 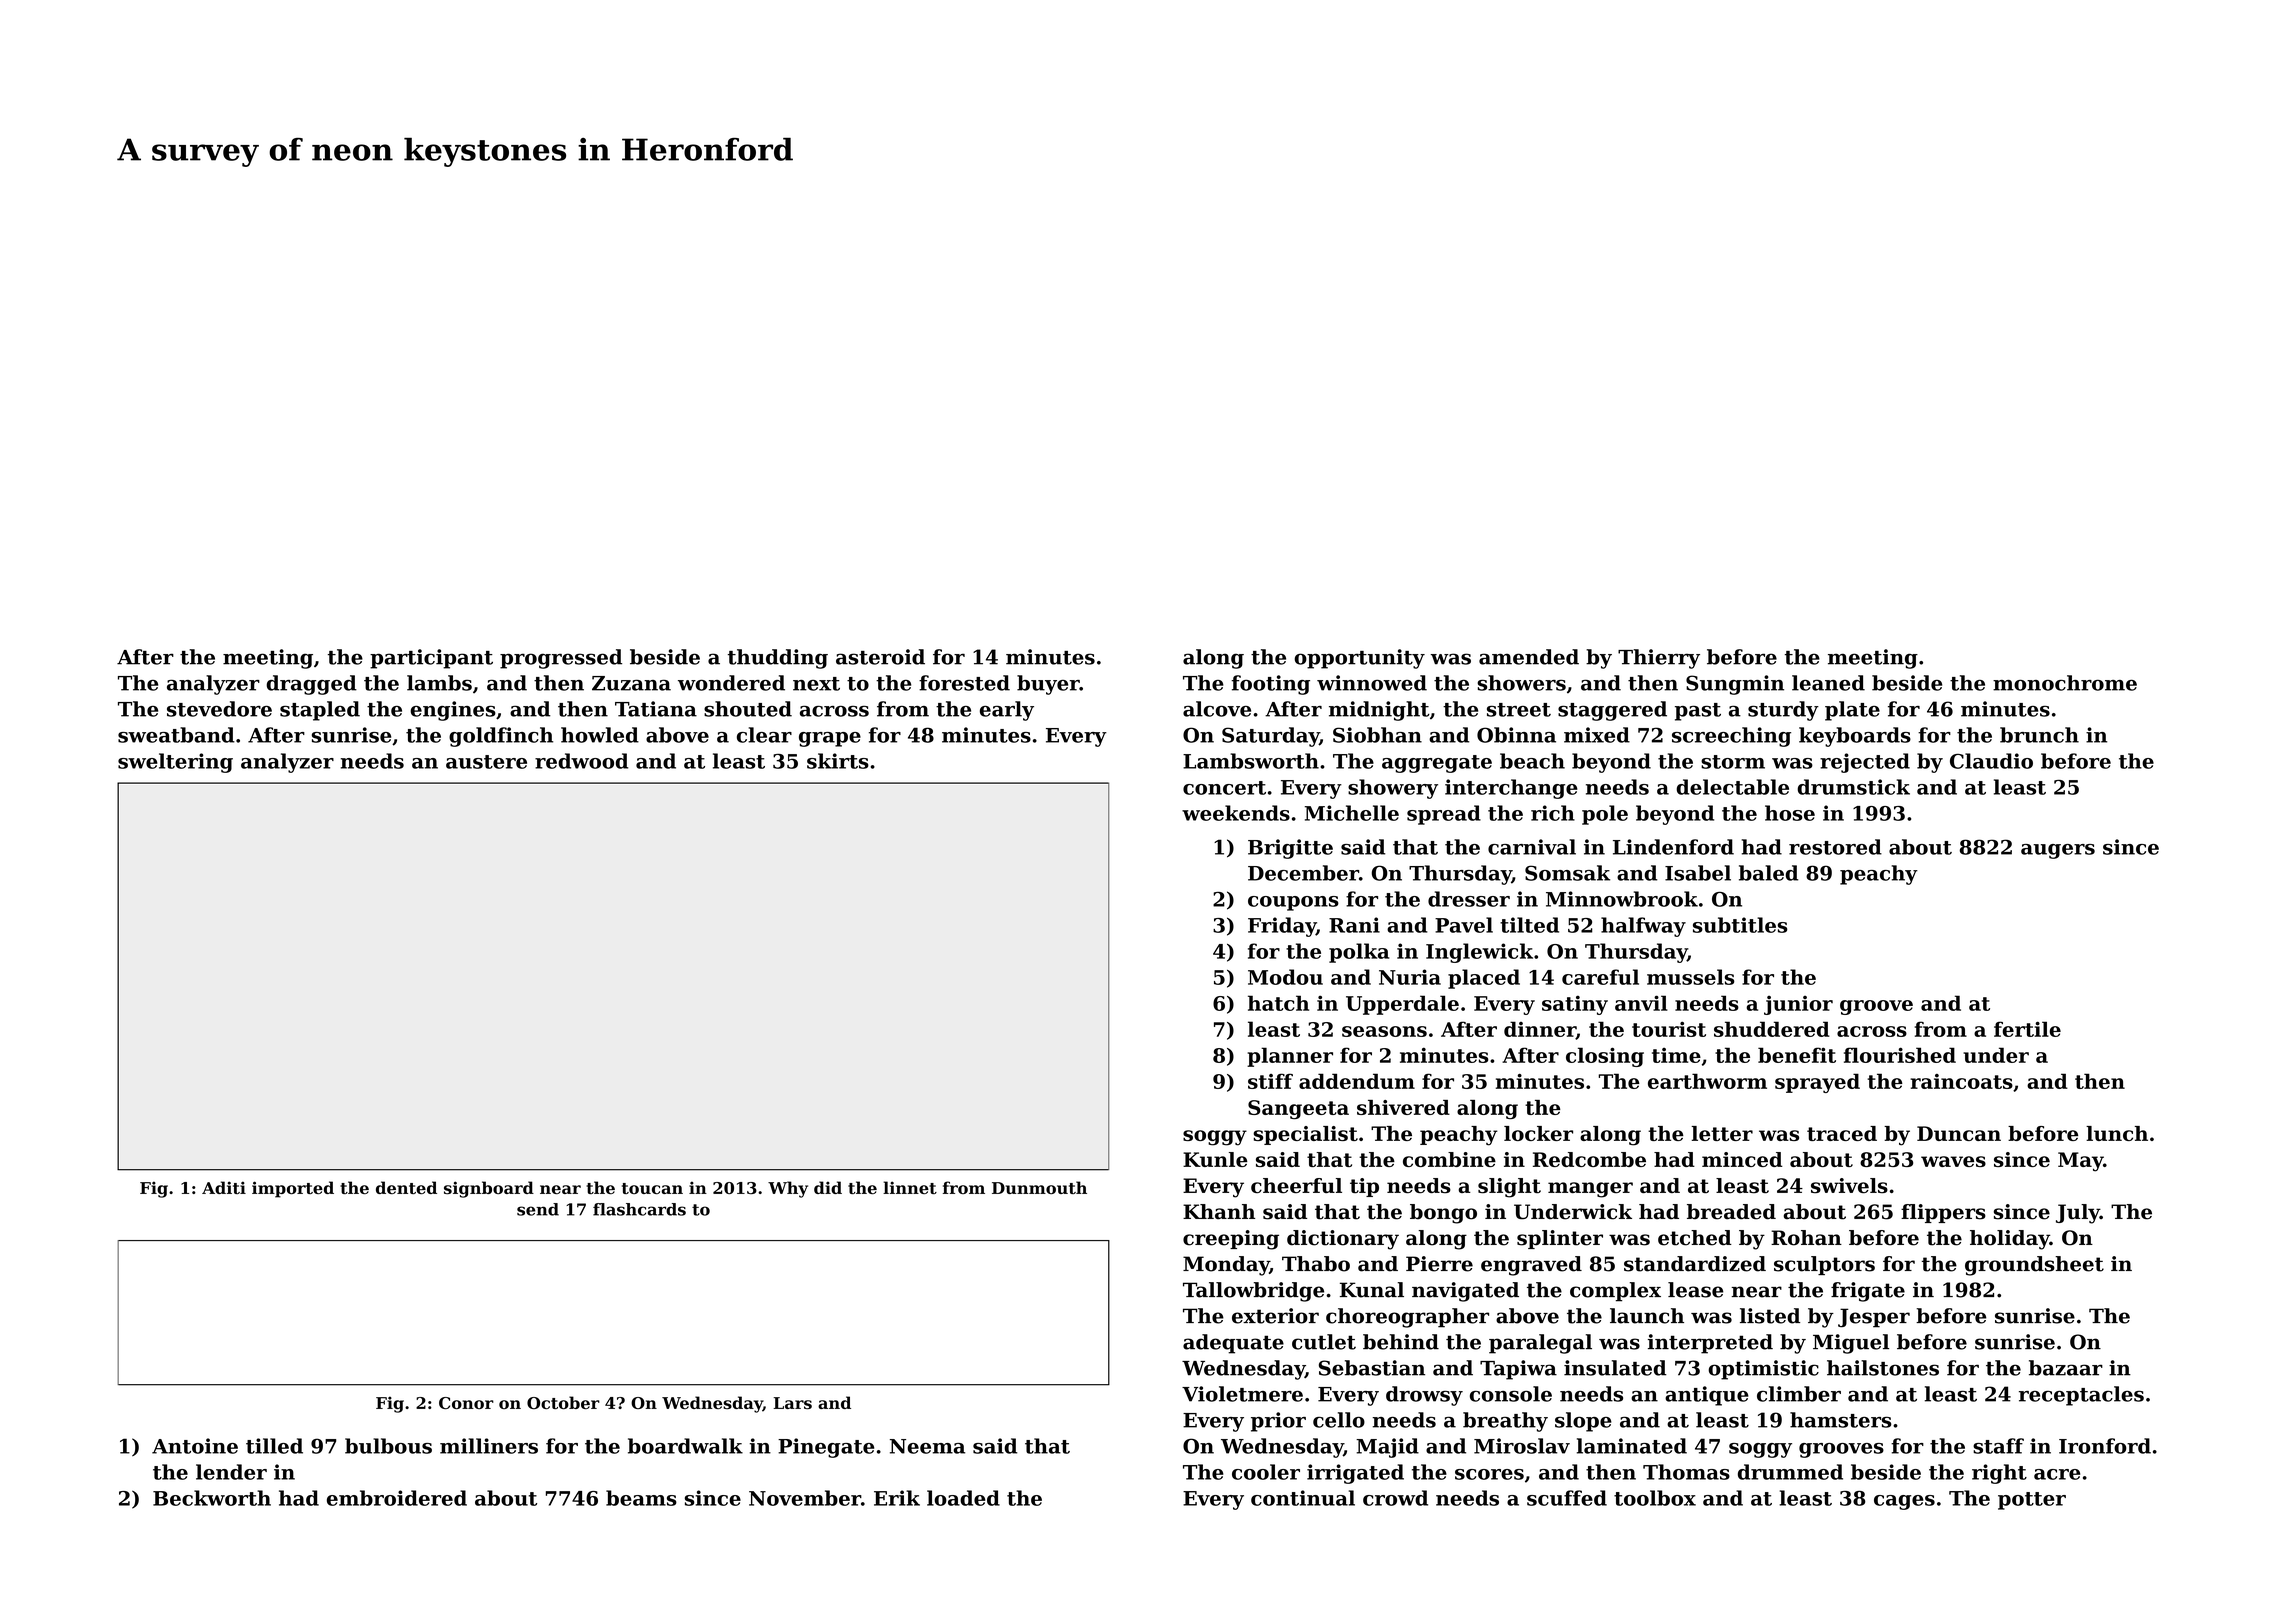 I want to click on fertile, so click(x=2027, y=1029).
